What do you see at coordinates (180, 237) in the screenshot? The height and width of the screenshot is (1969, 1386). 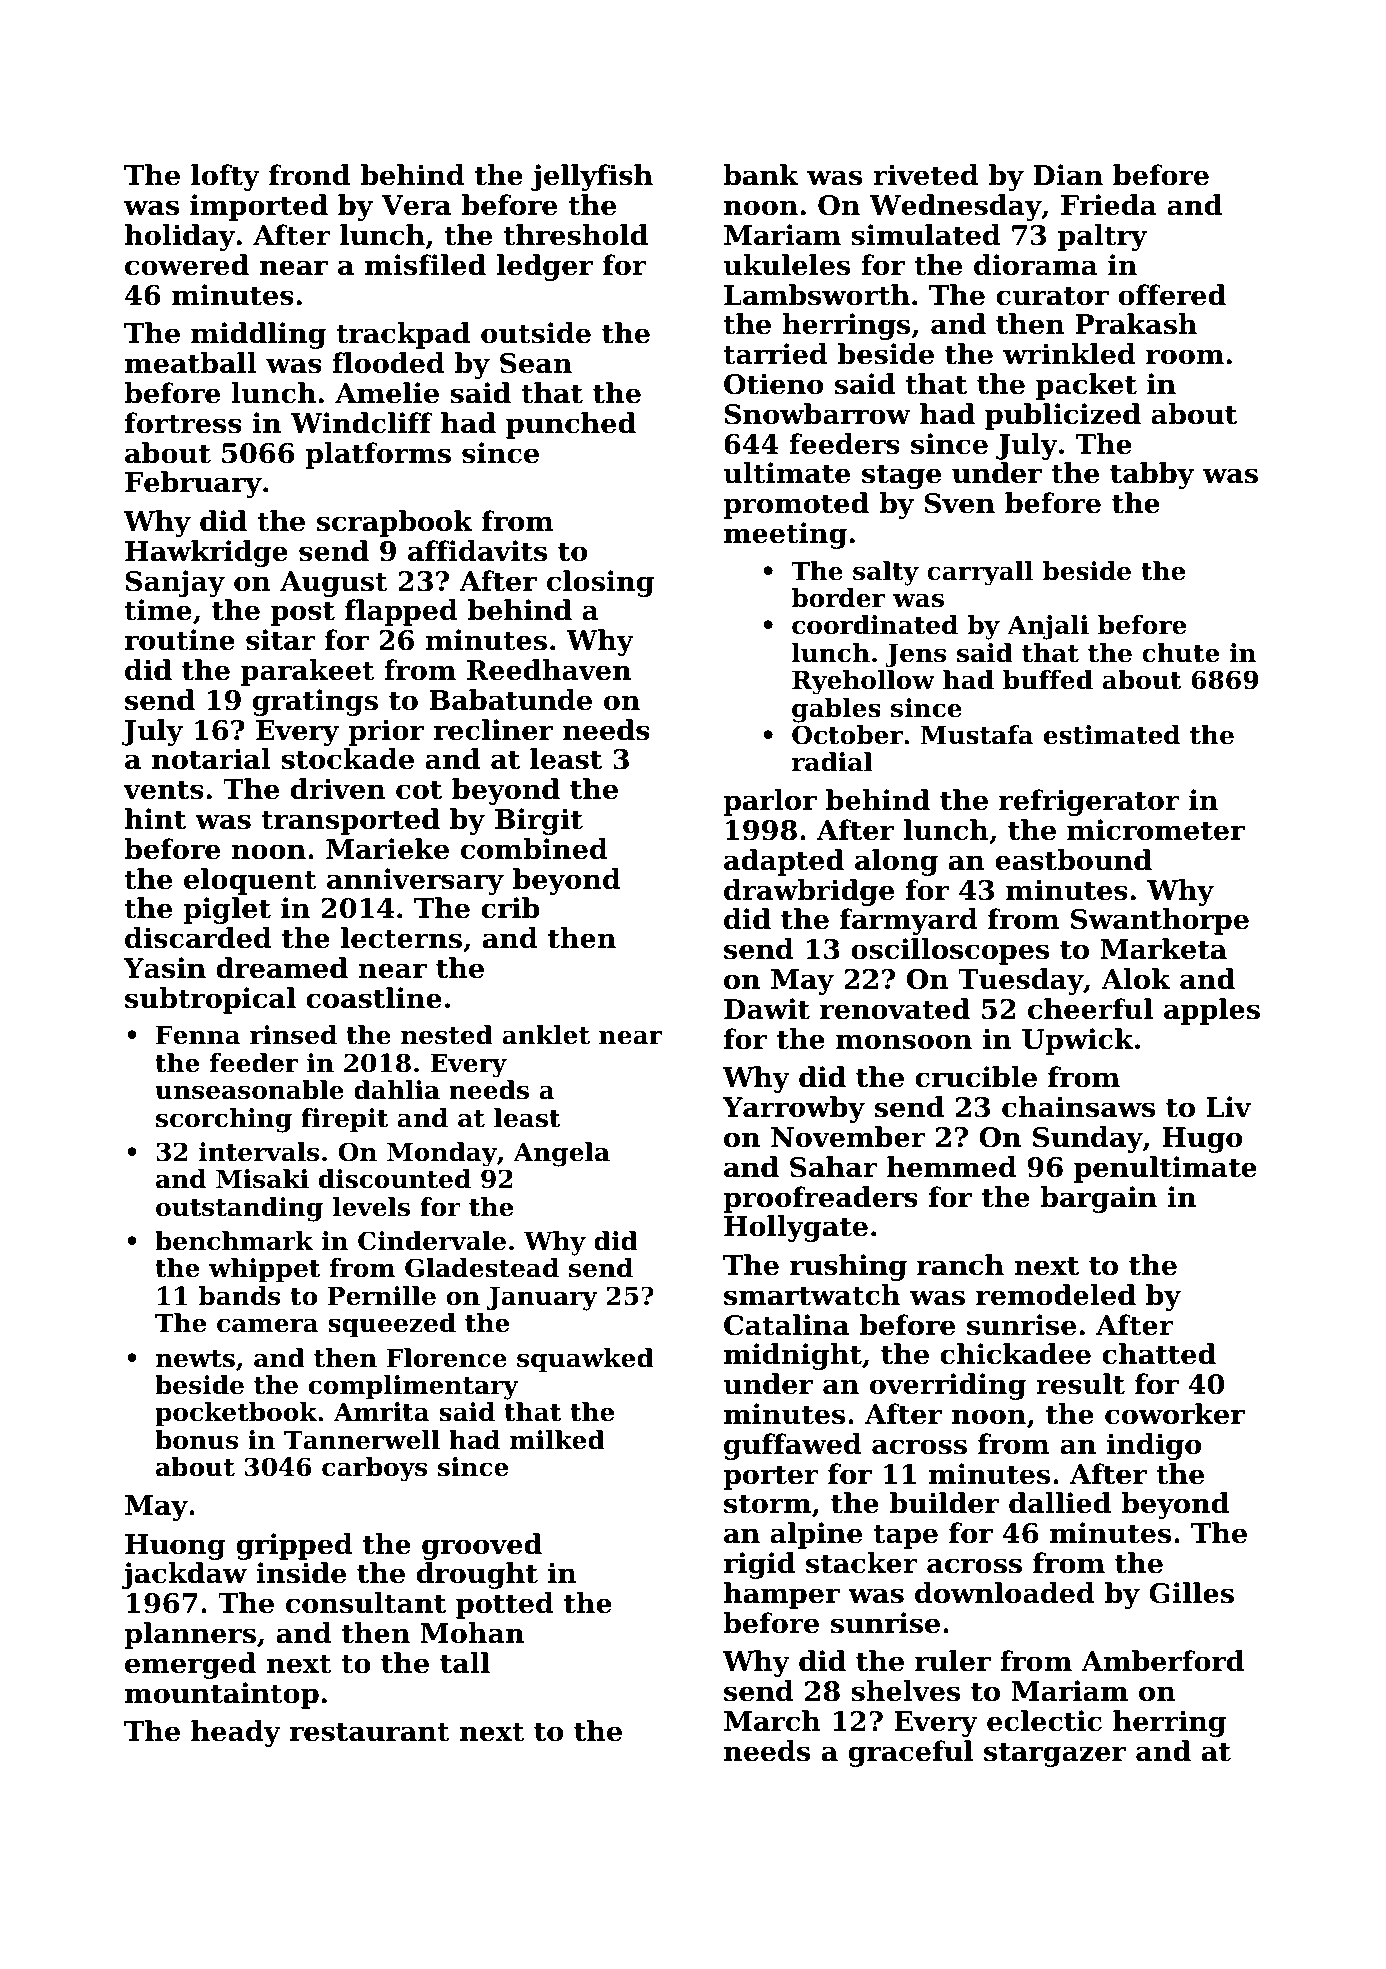 I see `holiday` at bounding box center [180, 237].
